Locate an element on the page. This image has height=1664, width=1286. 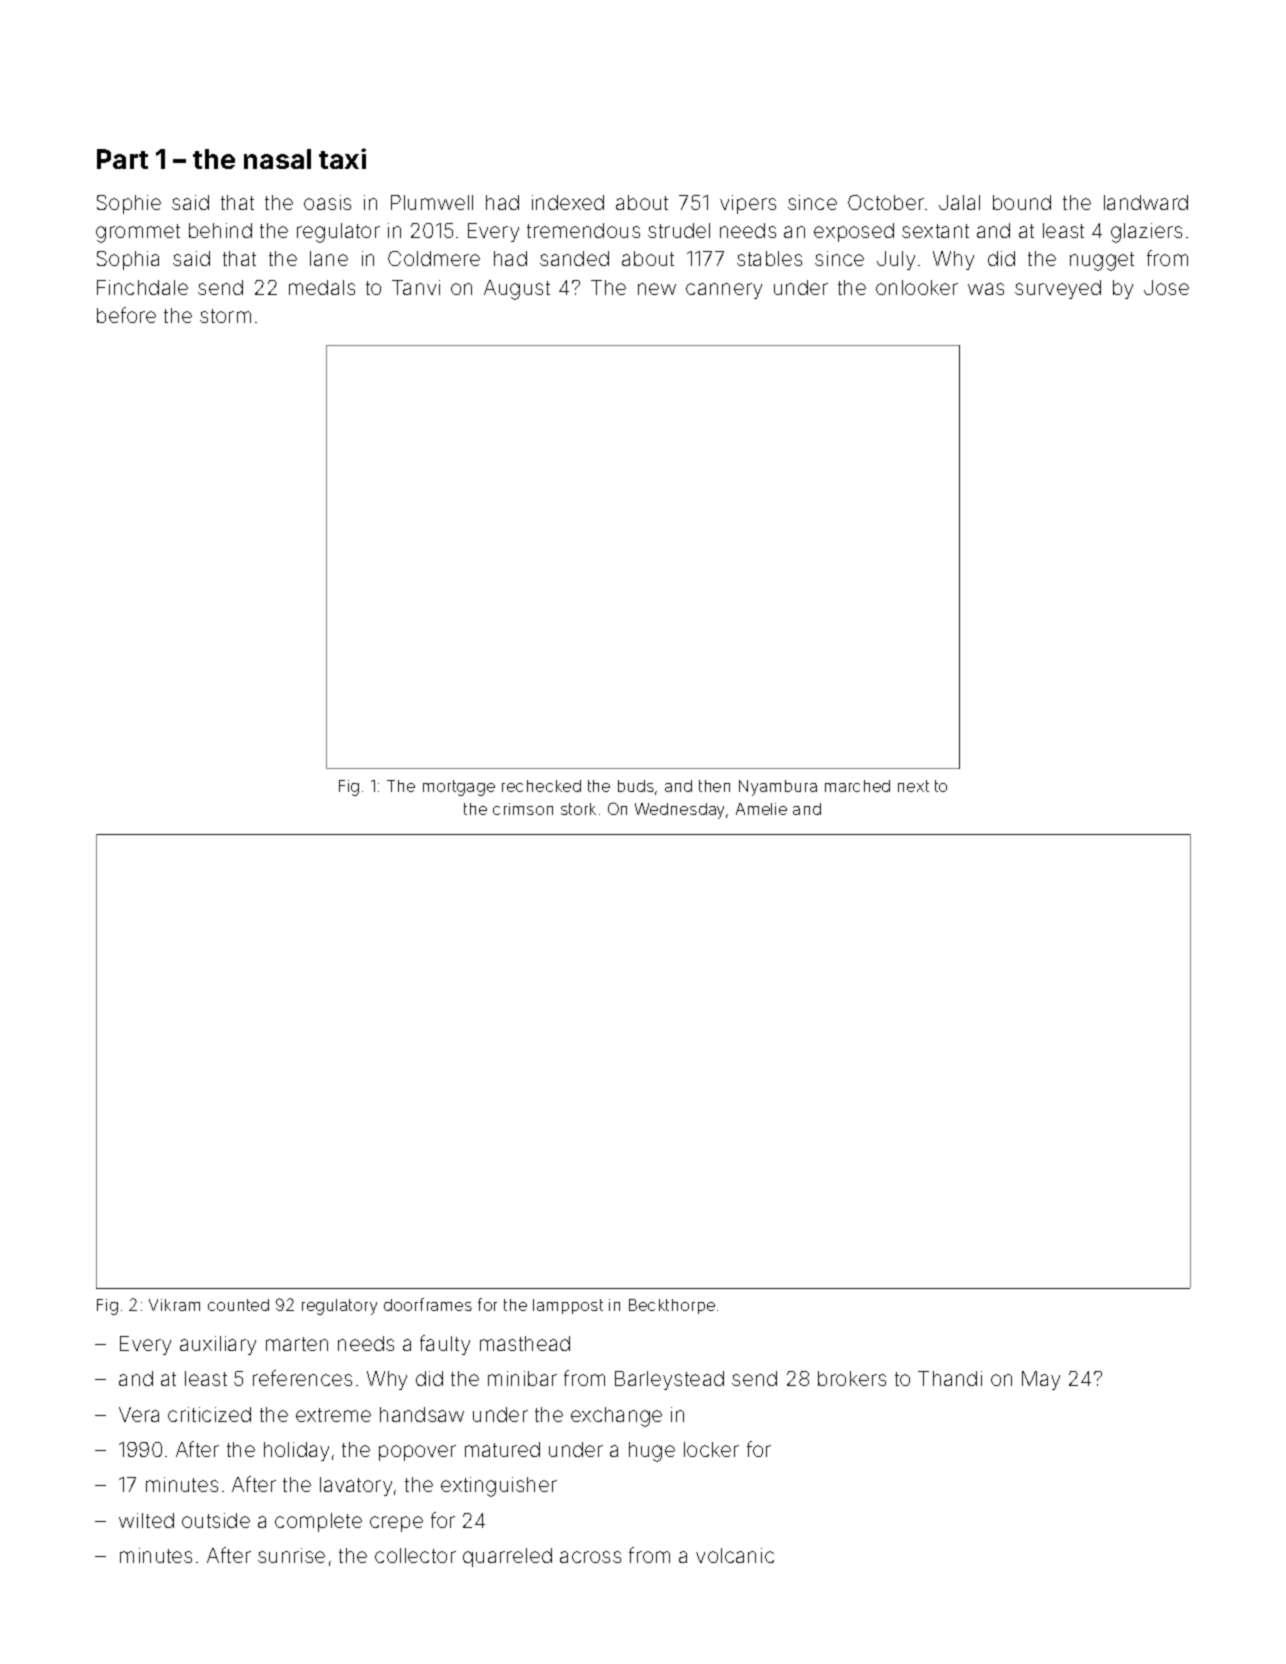
across is located at coordinates (590, 1557).
